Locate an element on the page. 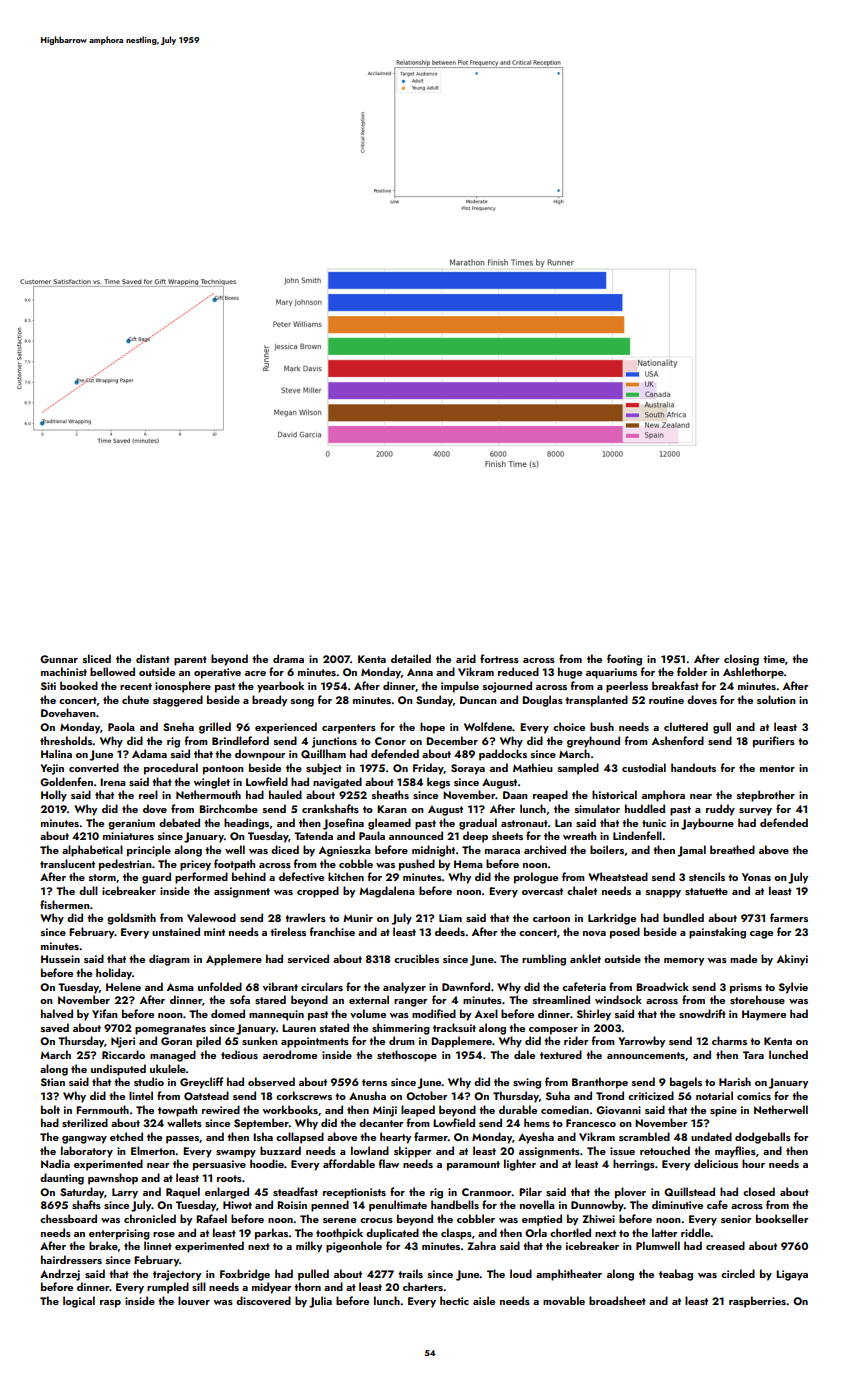 This page has width=849, height=1400. grilled is located at coordinates (215, 728).
